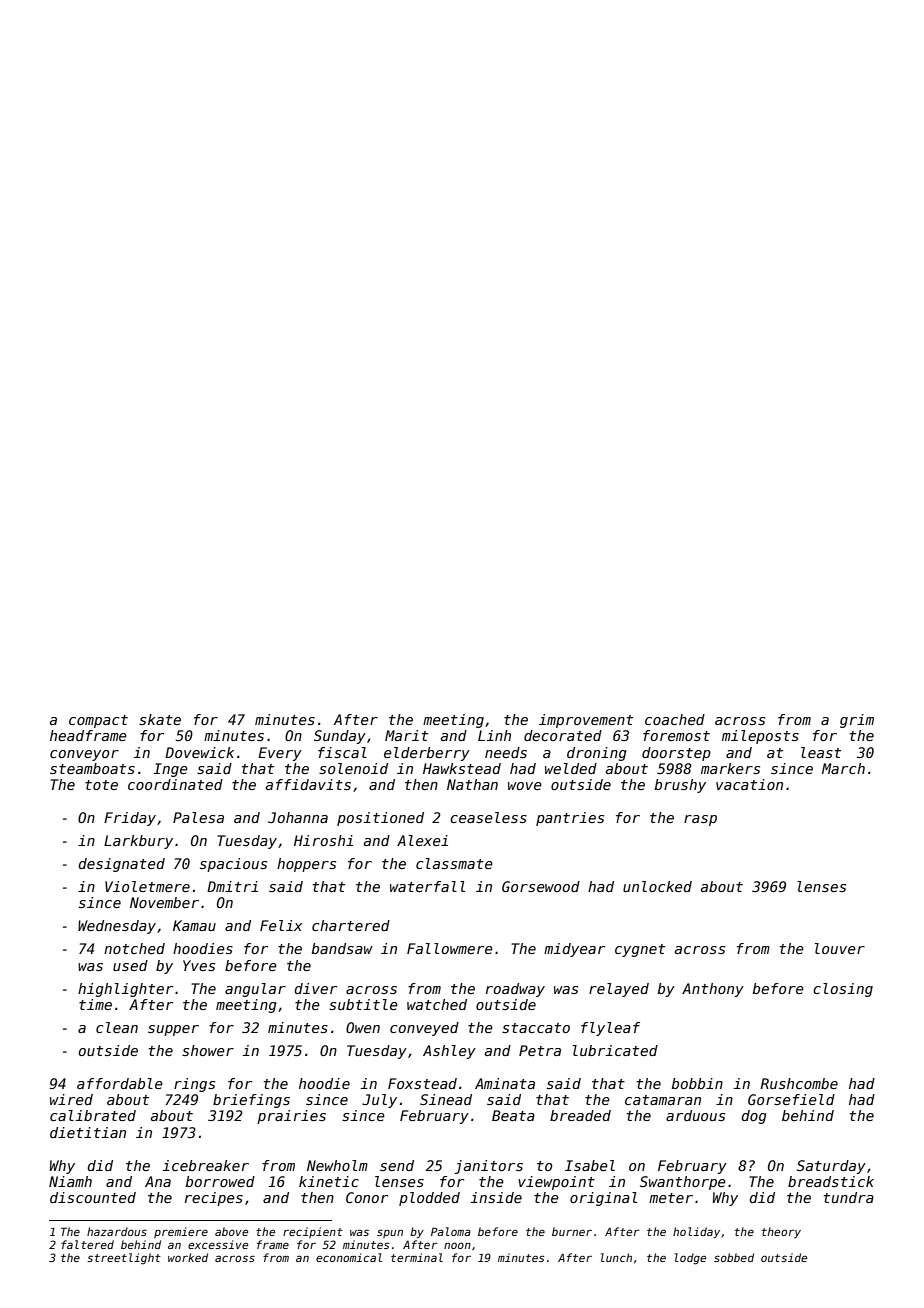  What do you see at coordinates (734, 1257) in the screenshot?
I see `sobbed` at bounding box center [734, 1257].
